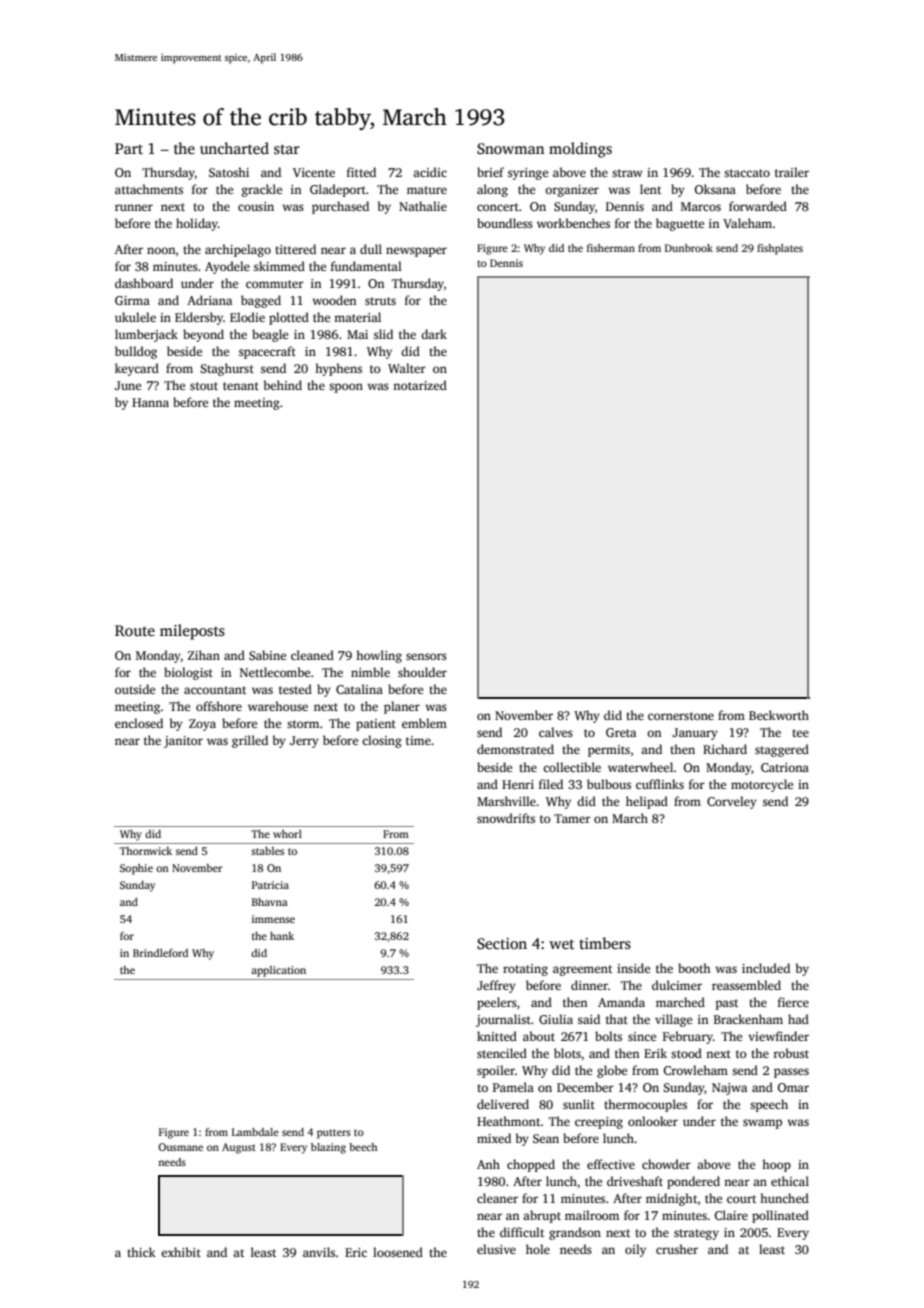 The image size is (924, 1308). What do you see at coordinates (420, 385) in the screenshot?
I see `notarized` at bounding box center [420, 385].
